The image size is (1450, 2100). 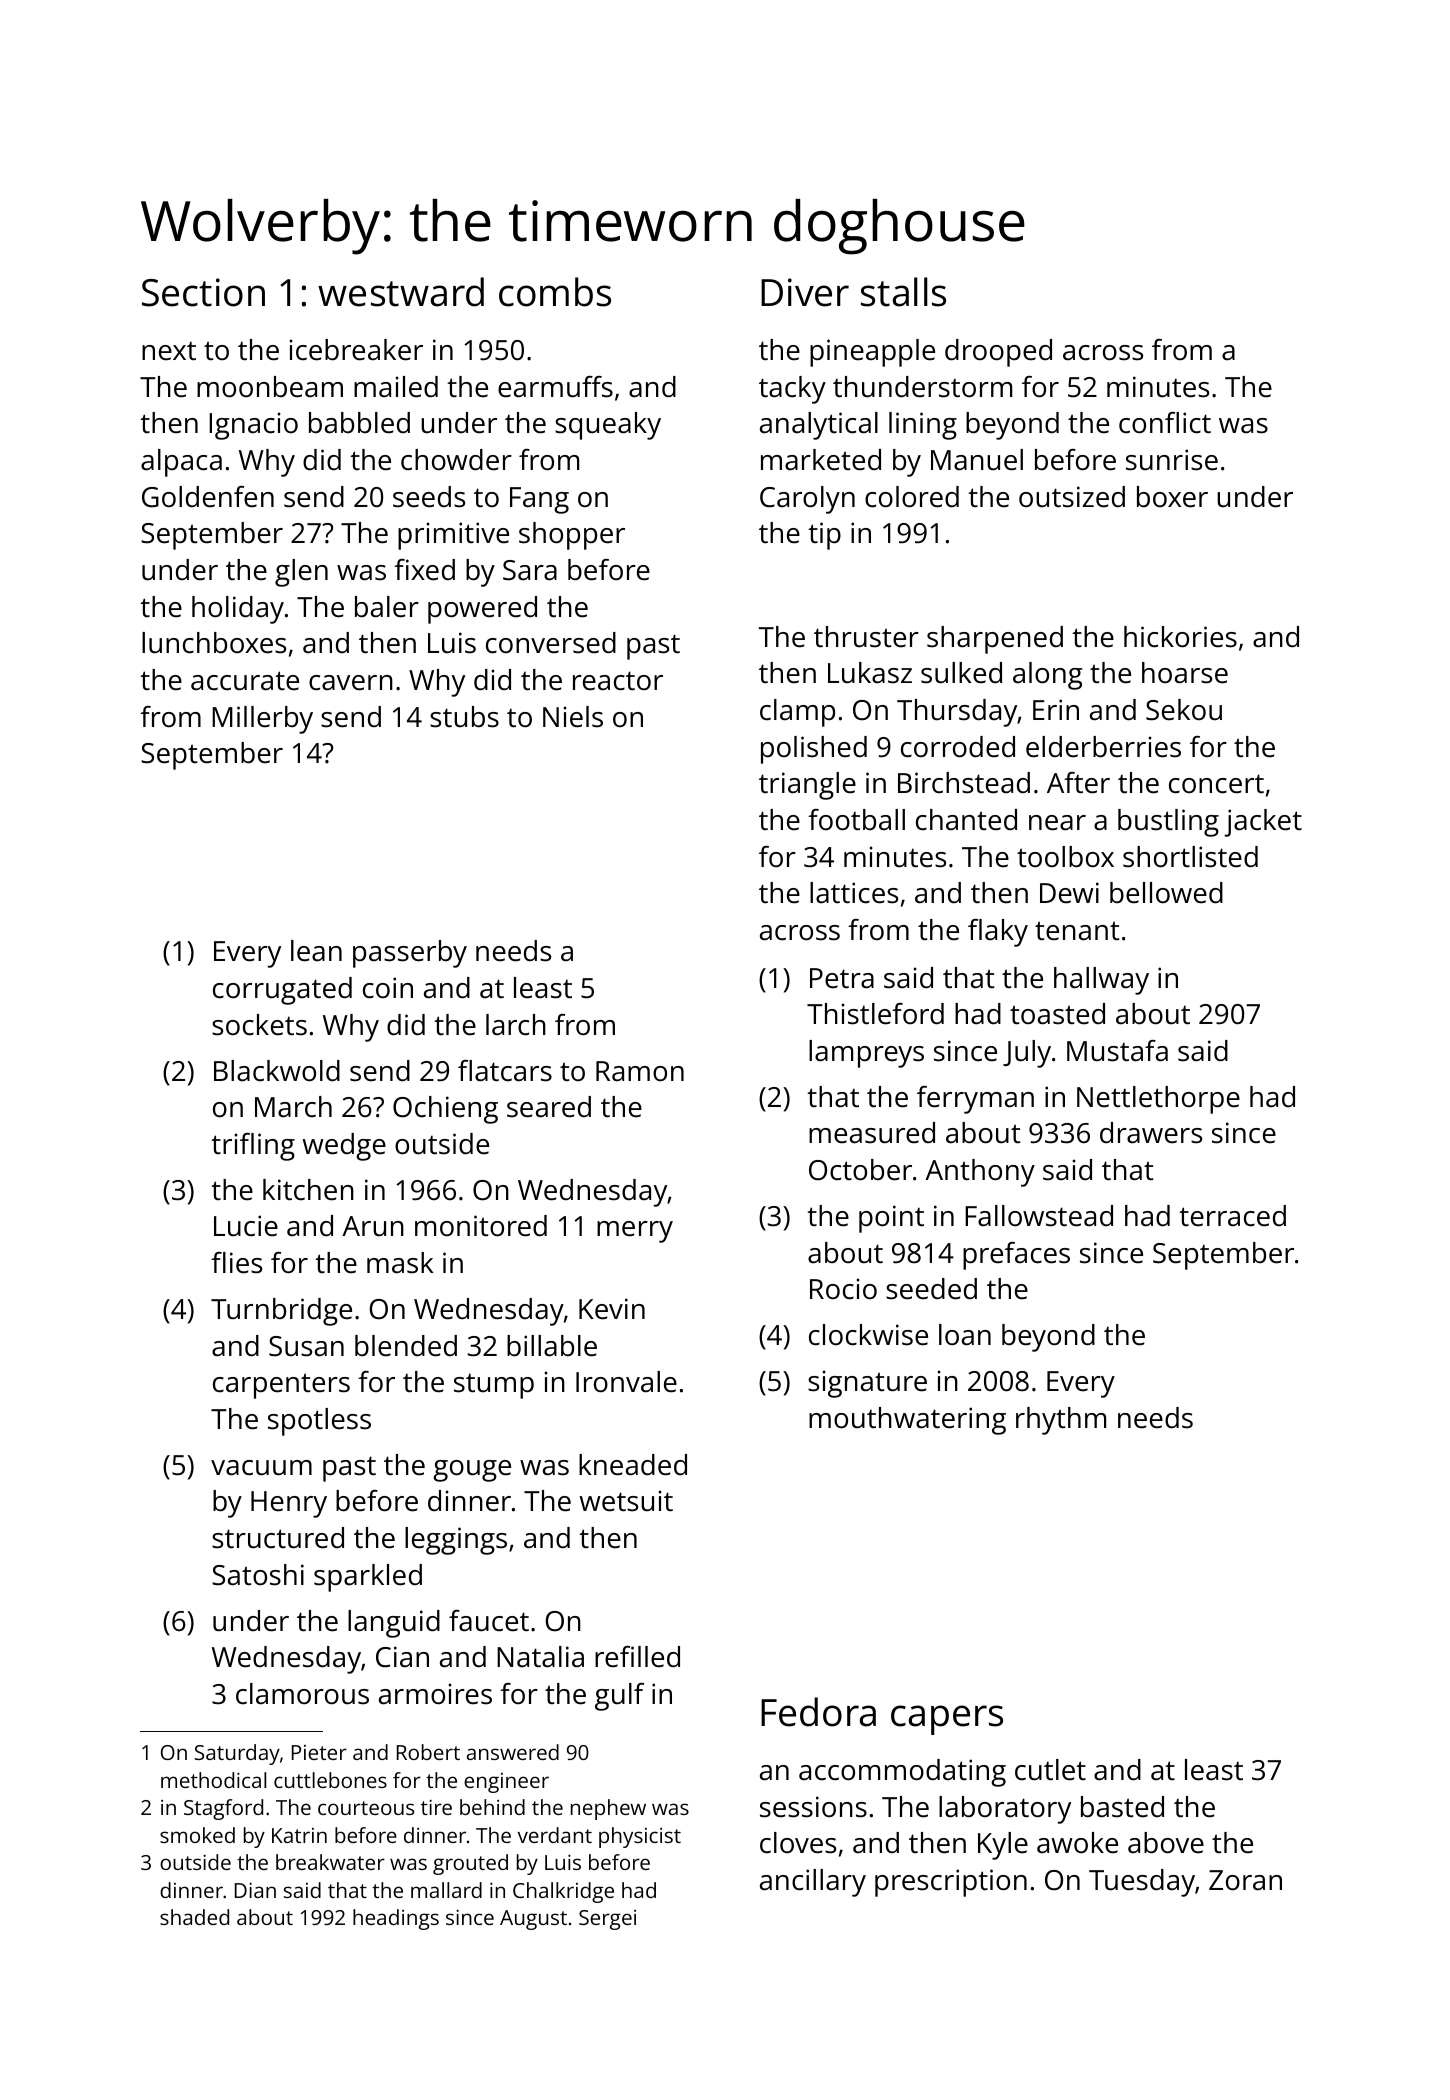 What do you see at coordinates (281, 1386) in the document?
I see `carpenters` at bounding box center [281, 1386].
